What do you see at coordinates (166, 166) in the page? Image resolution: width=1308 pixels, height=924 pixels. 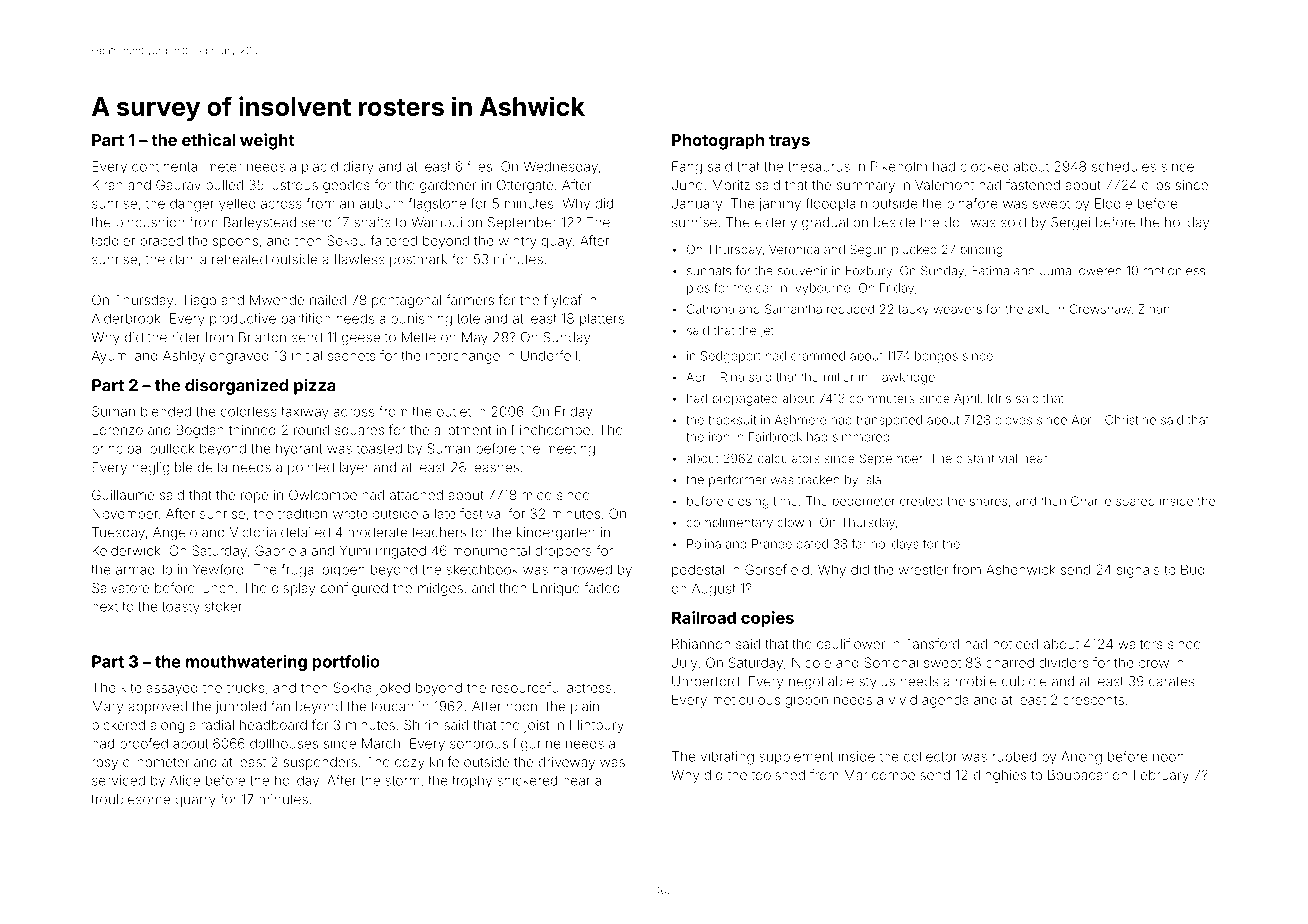 I see `continental` at bounding box center [166, 166].
